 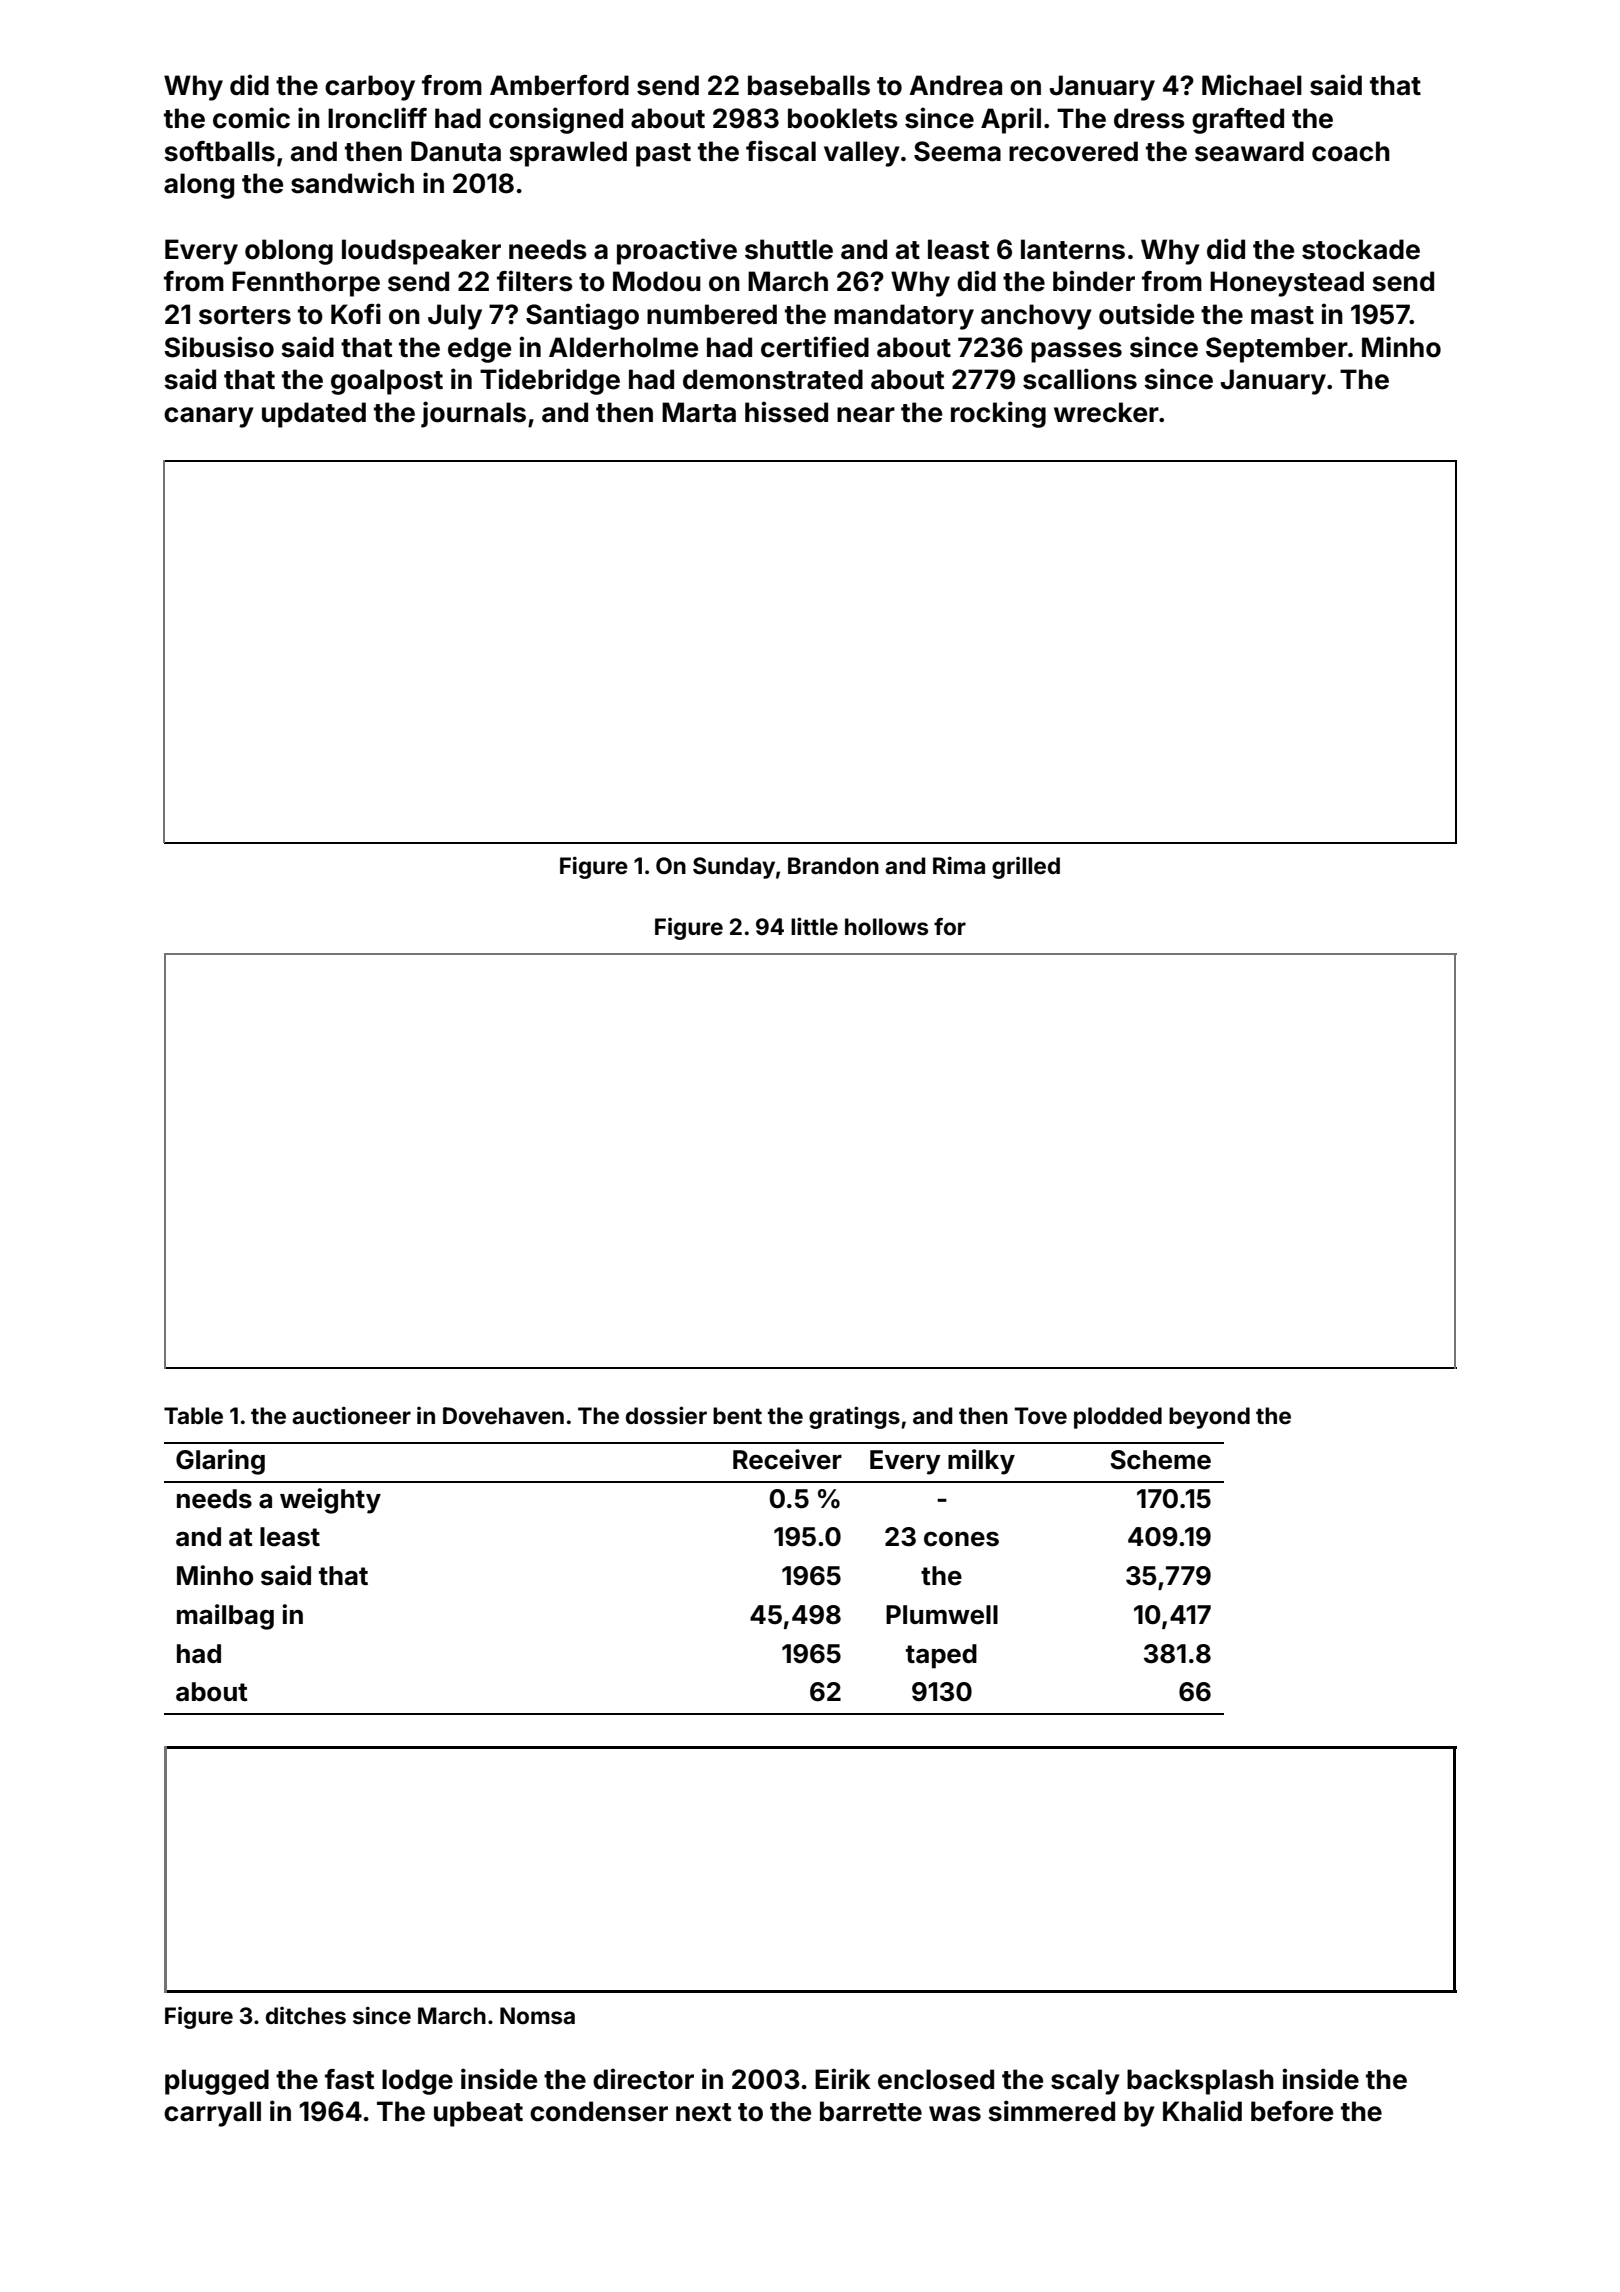 I want to click on carryall, so click(x=212, y=2114).
